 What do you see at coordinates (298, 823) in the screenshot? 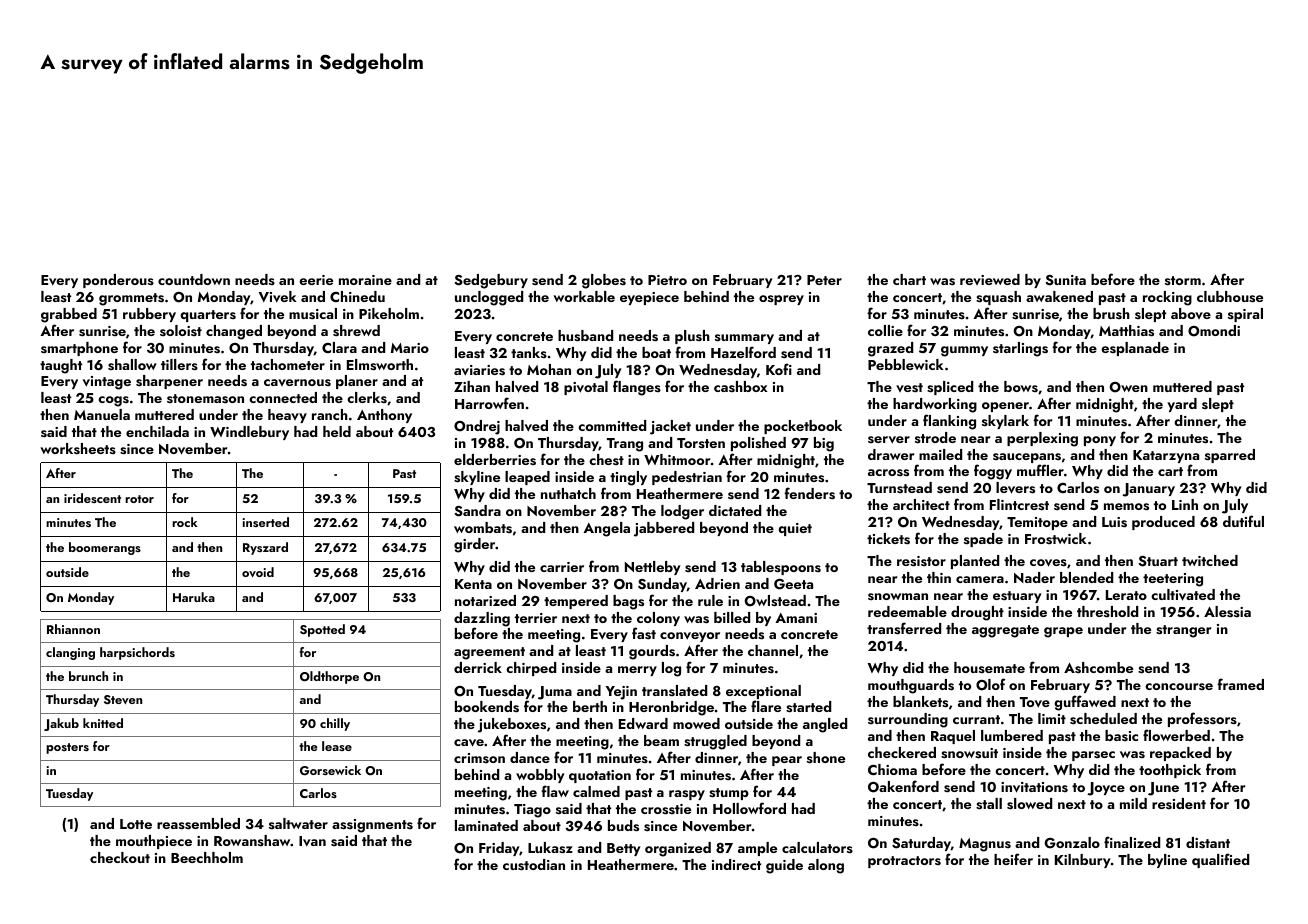
I see `saltwater` at bounding box center [298, 823].
